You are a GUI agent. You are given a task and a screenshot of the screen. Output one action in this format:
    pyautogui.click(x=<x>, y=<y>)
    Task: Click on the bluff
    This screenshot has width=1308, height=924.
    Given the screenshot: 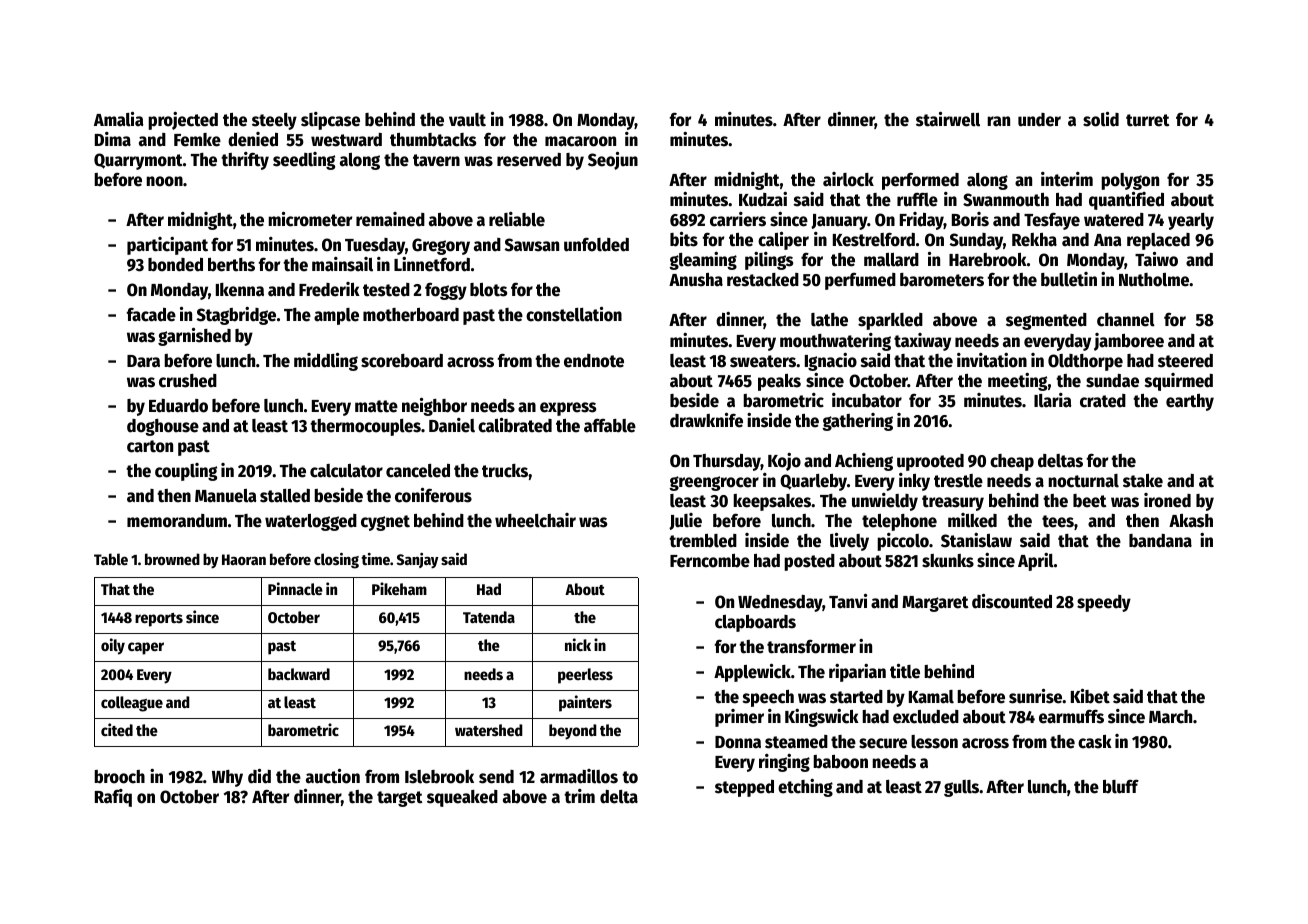 What is the action you would take?
    pyautogui.click(x=1121, y=786)
